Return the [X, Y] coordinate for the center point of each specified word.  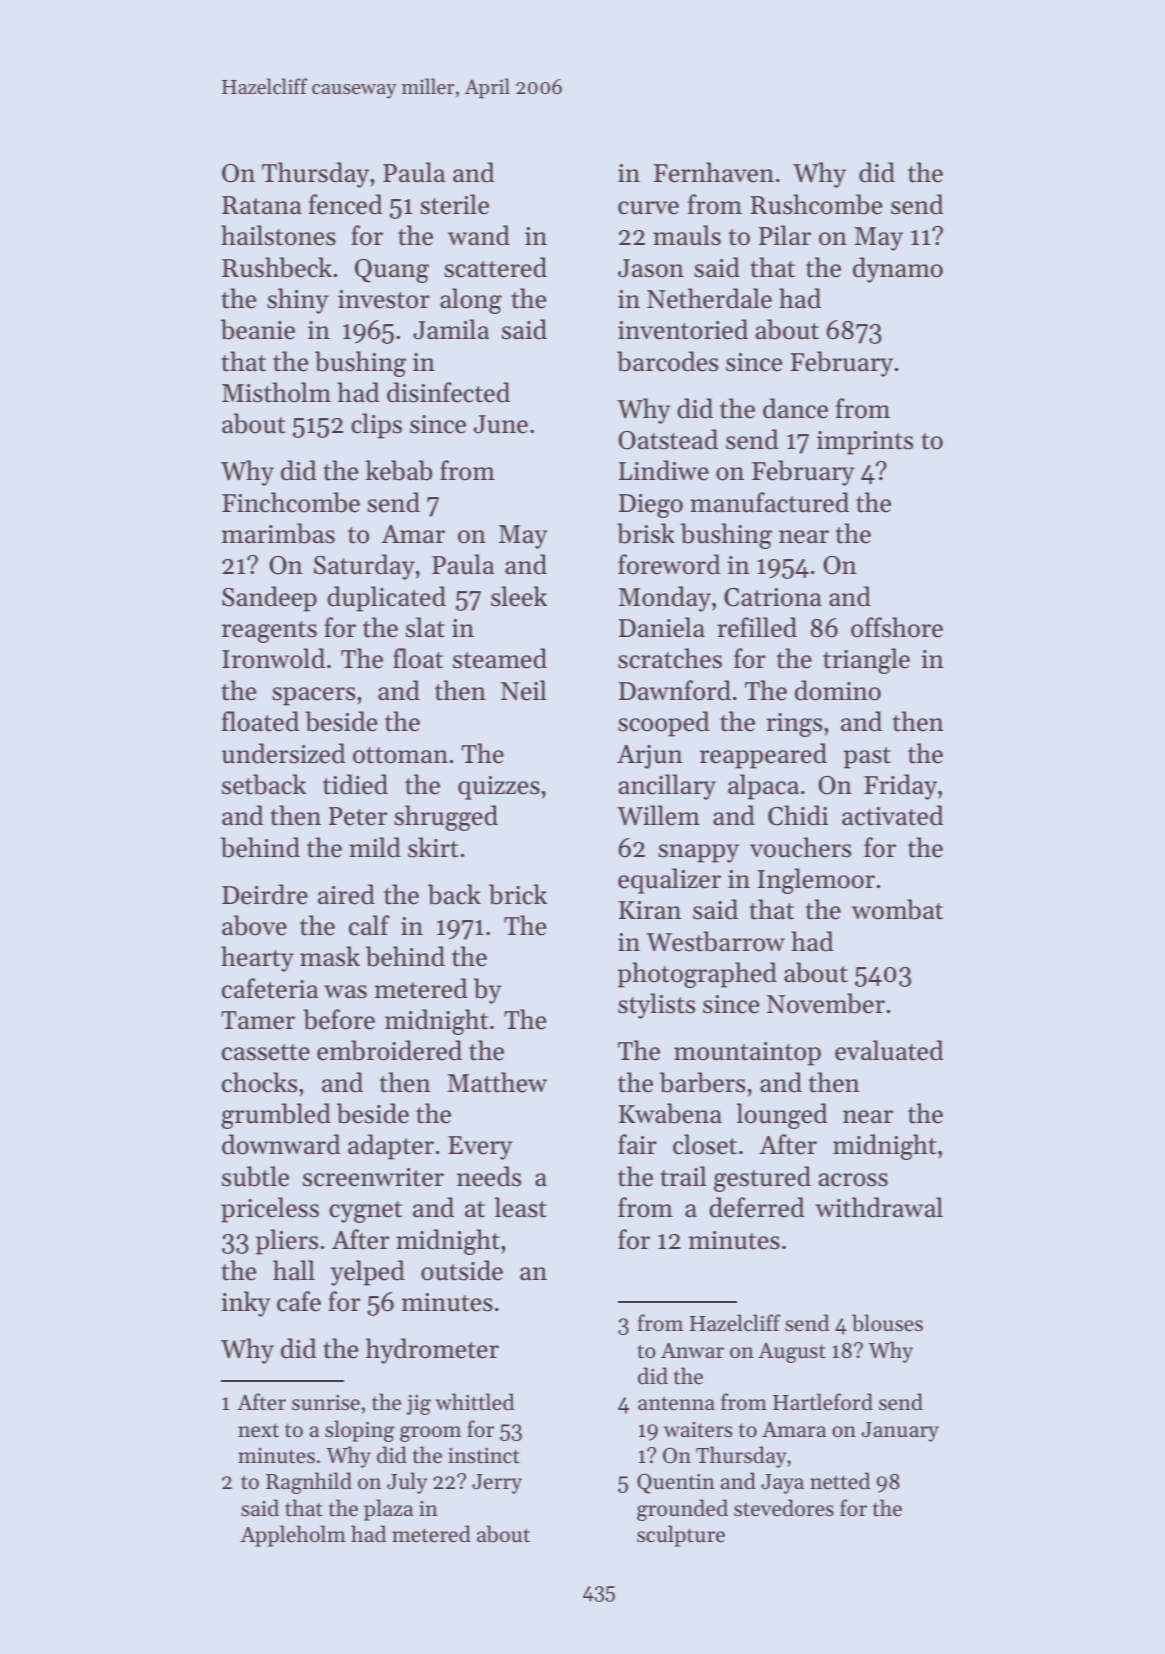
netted [840, 1481]
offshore [897, 627]
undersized [283, 753]
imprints [865, 443]
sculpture [681, 1536]
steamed [500, 658]
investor [384, 299]
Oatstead [668, 439]
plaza [388, 1510]
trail [683, 1176]
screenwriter [373, 1177]
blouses [887, 1323]
